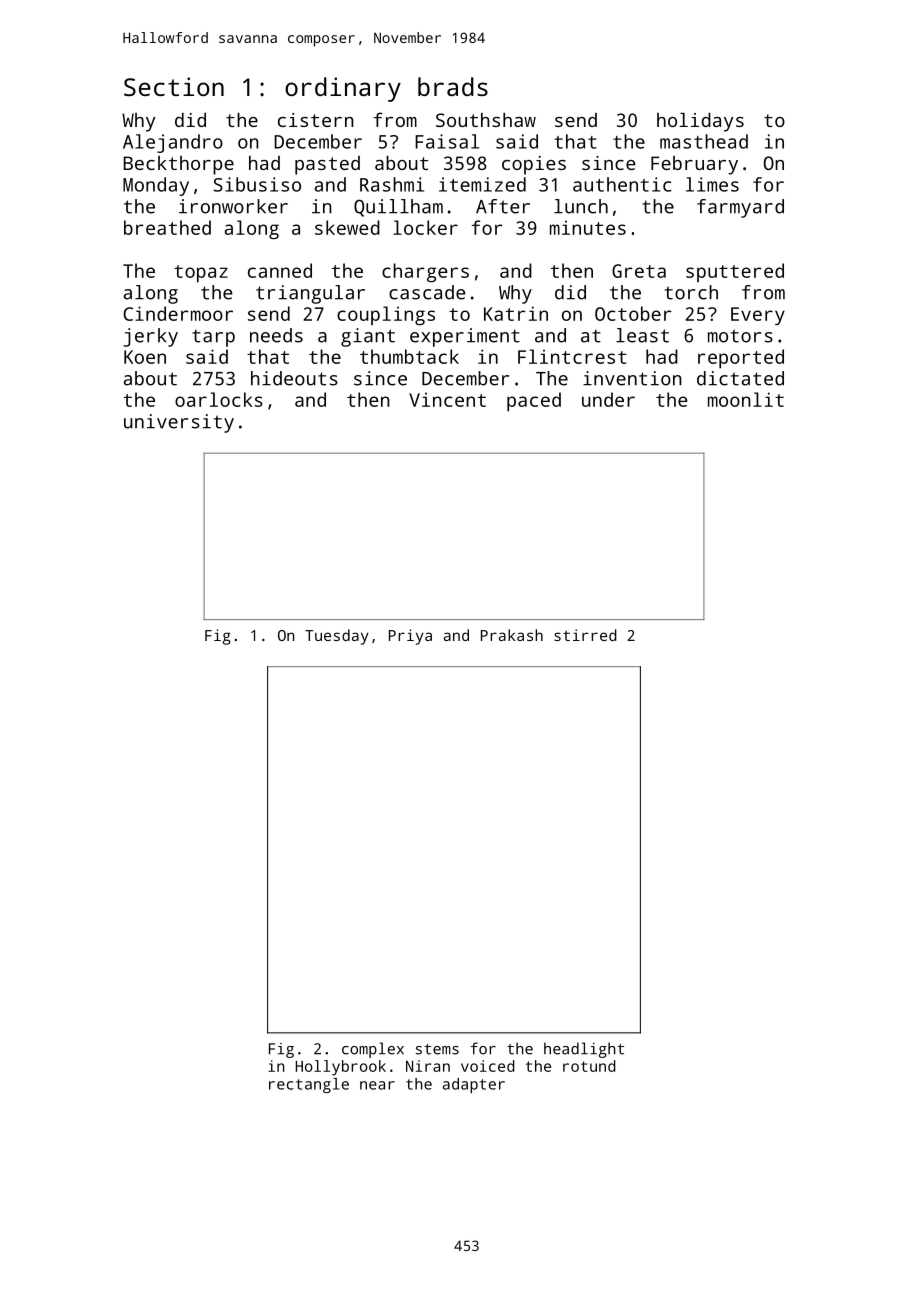 The image size is (908, 1316). I want to click on Hollybrook, so click(341, 1068).
